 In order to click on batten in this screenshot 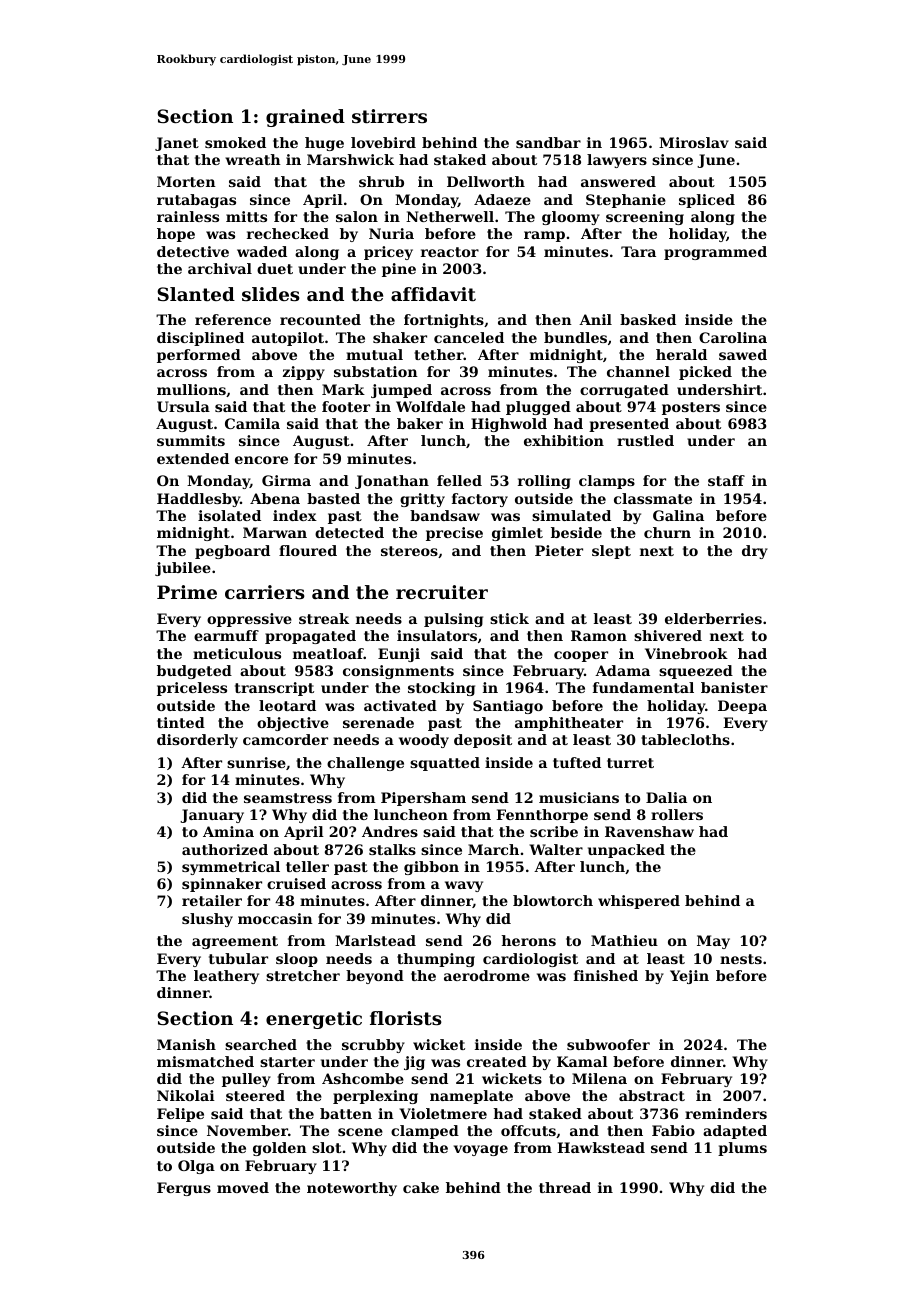, I will do `click(346, 1113)`.
